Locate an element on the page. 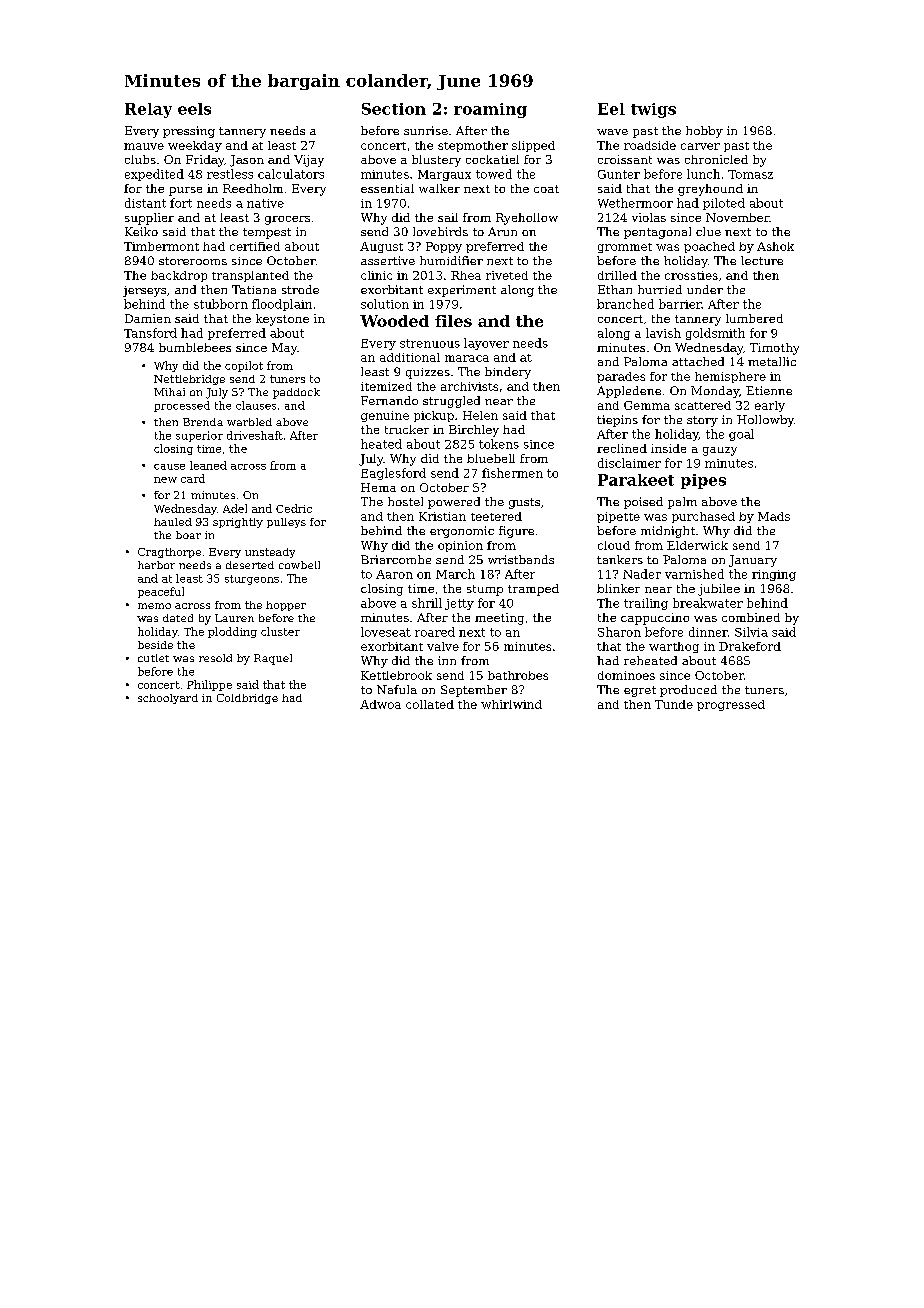 The image size is (924, 1308). hobby is located at coordinates (704, 132).
